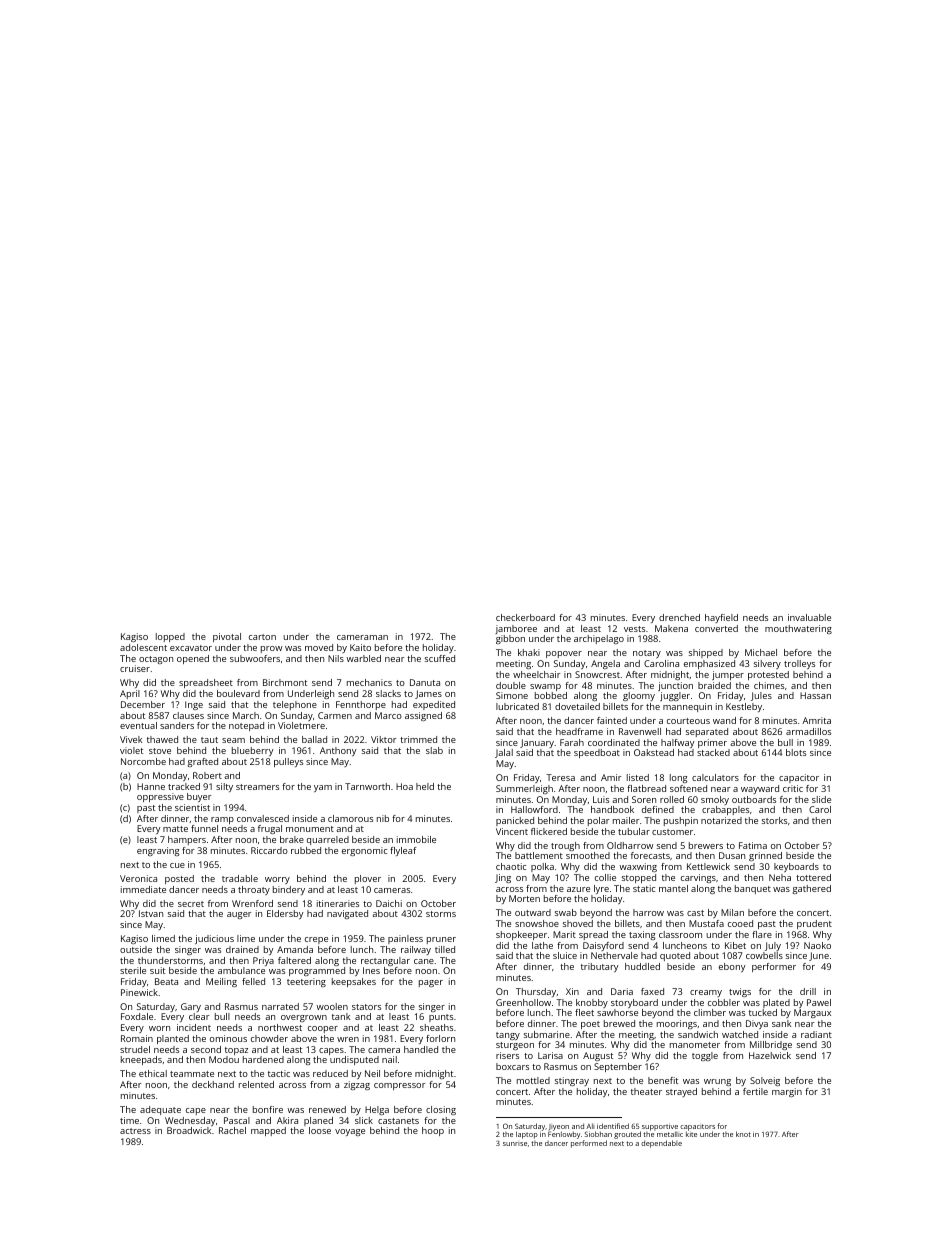 This screenshot has height=1233, width=952. I want to click on blueberry, so click(252, 751).
